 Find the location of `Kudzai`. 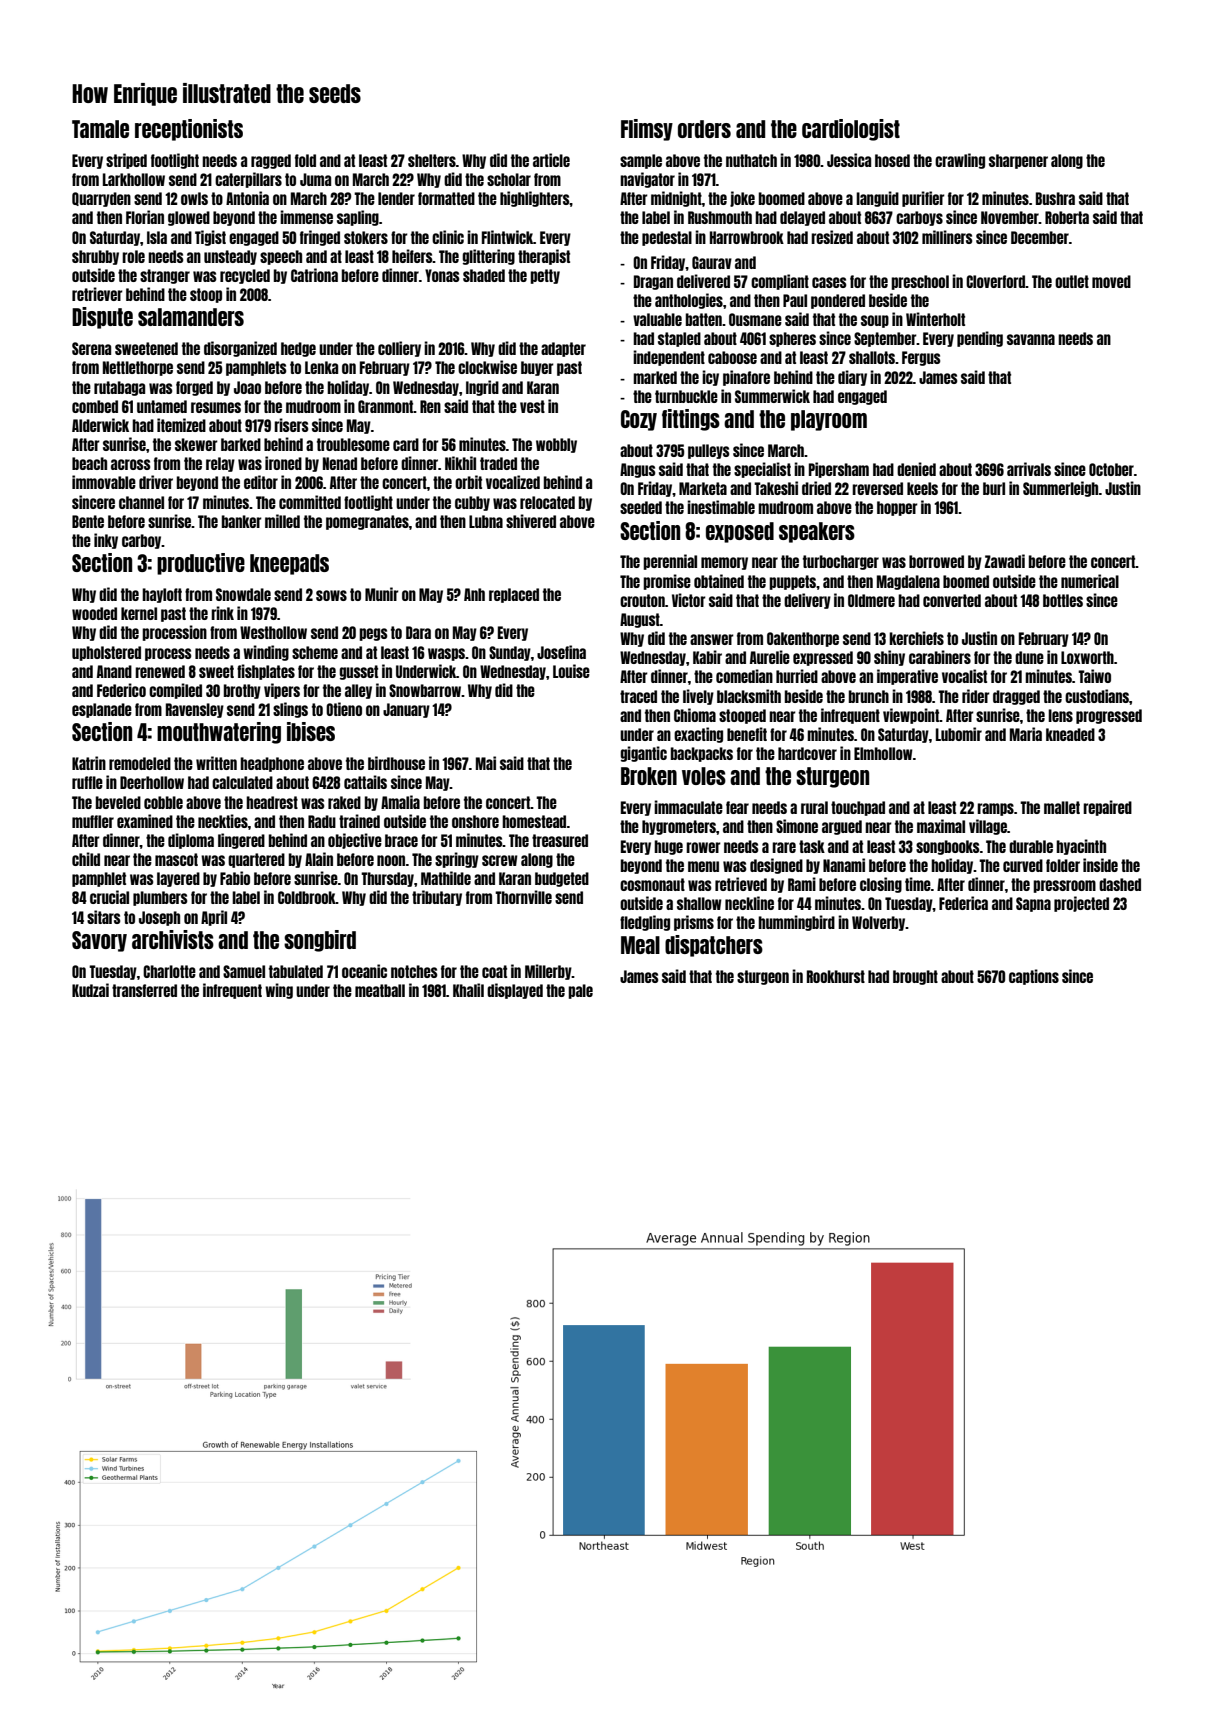

Kudzai is located at coordinates (90, 990).
